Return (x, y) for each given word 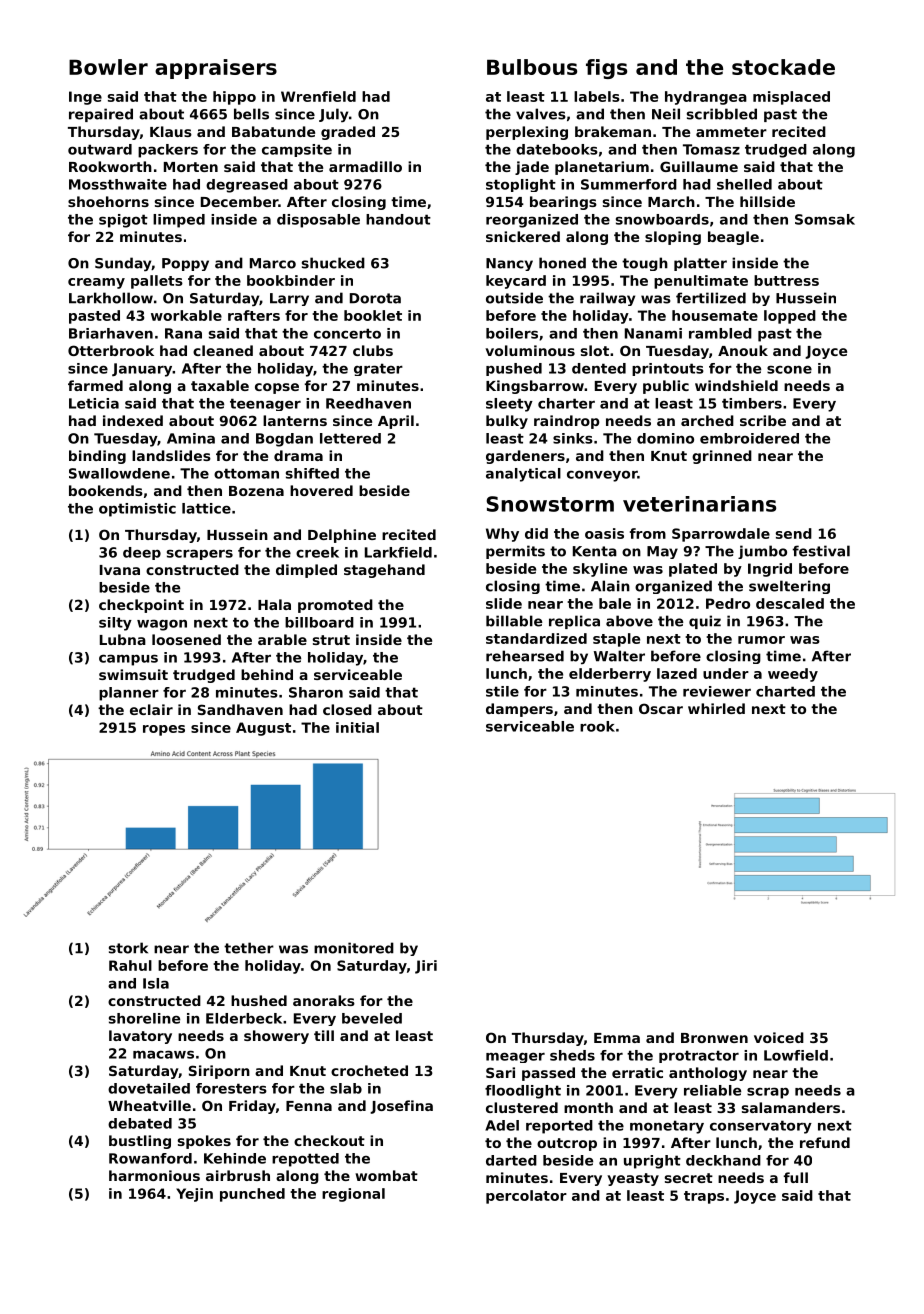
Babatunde (273, 131)
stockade (783, 67)
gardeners (525, 457)
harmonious (154, 1175)
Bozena (256, 491)
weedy (793, 675)
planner (129, 694)
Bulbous (532, 67)
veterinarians (699, 504)
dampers (519, 710)
